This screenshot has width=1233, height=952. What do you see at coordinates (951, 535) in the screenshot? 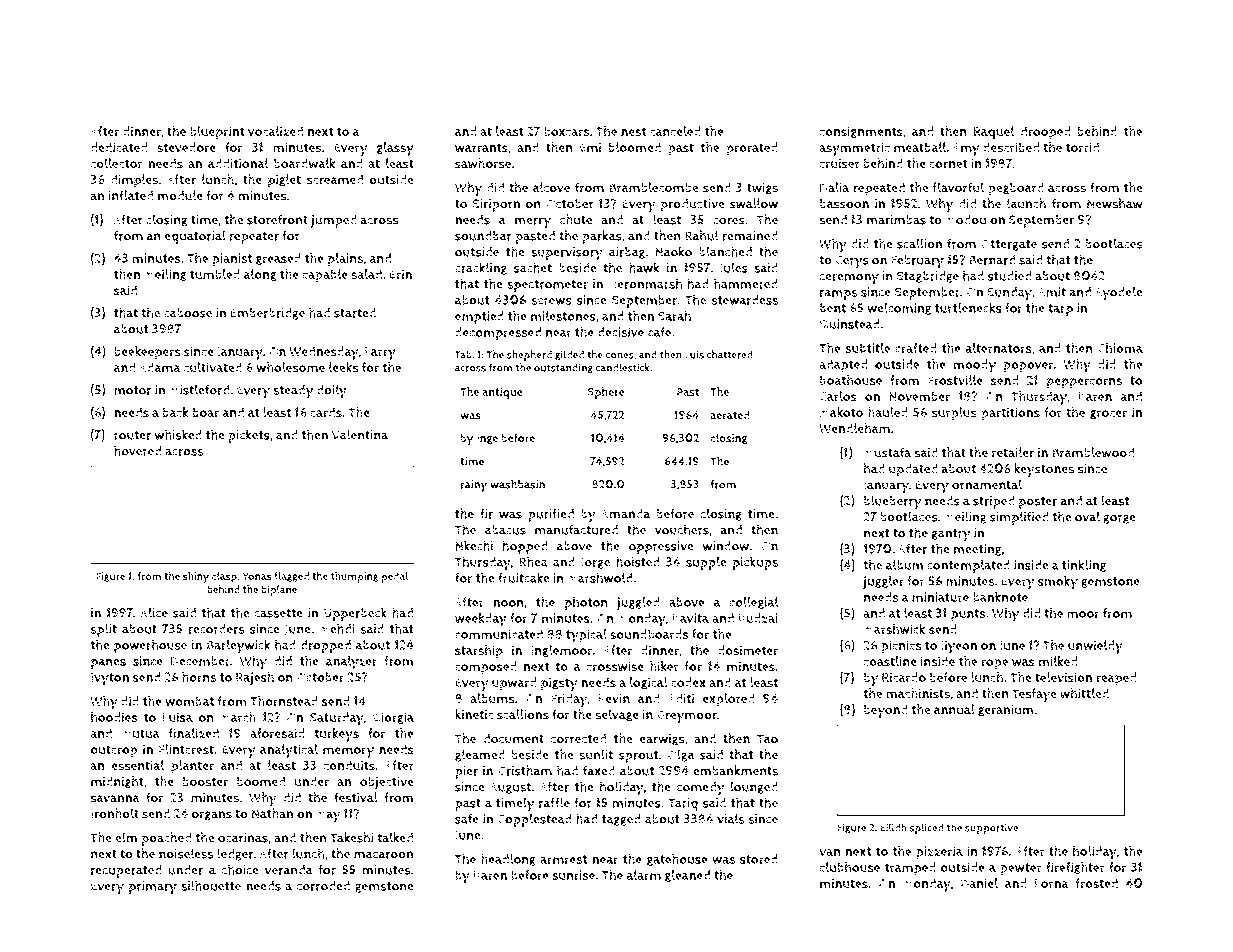
I see `gantry` at bounding box center [951, 535].
